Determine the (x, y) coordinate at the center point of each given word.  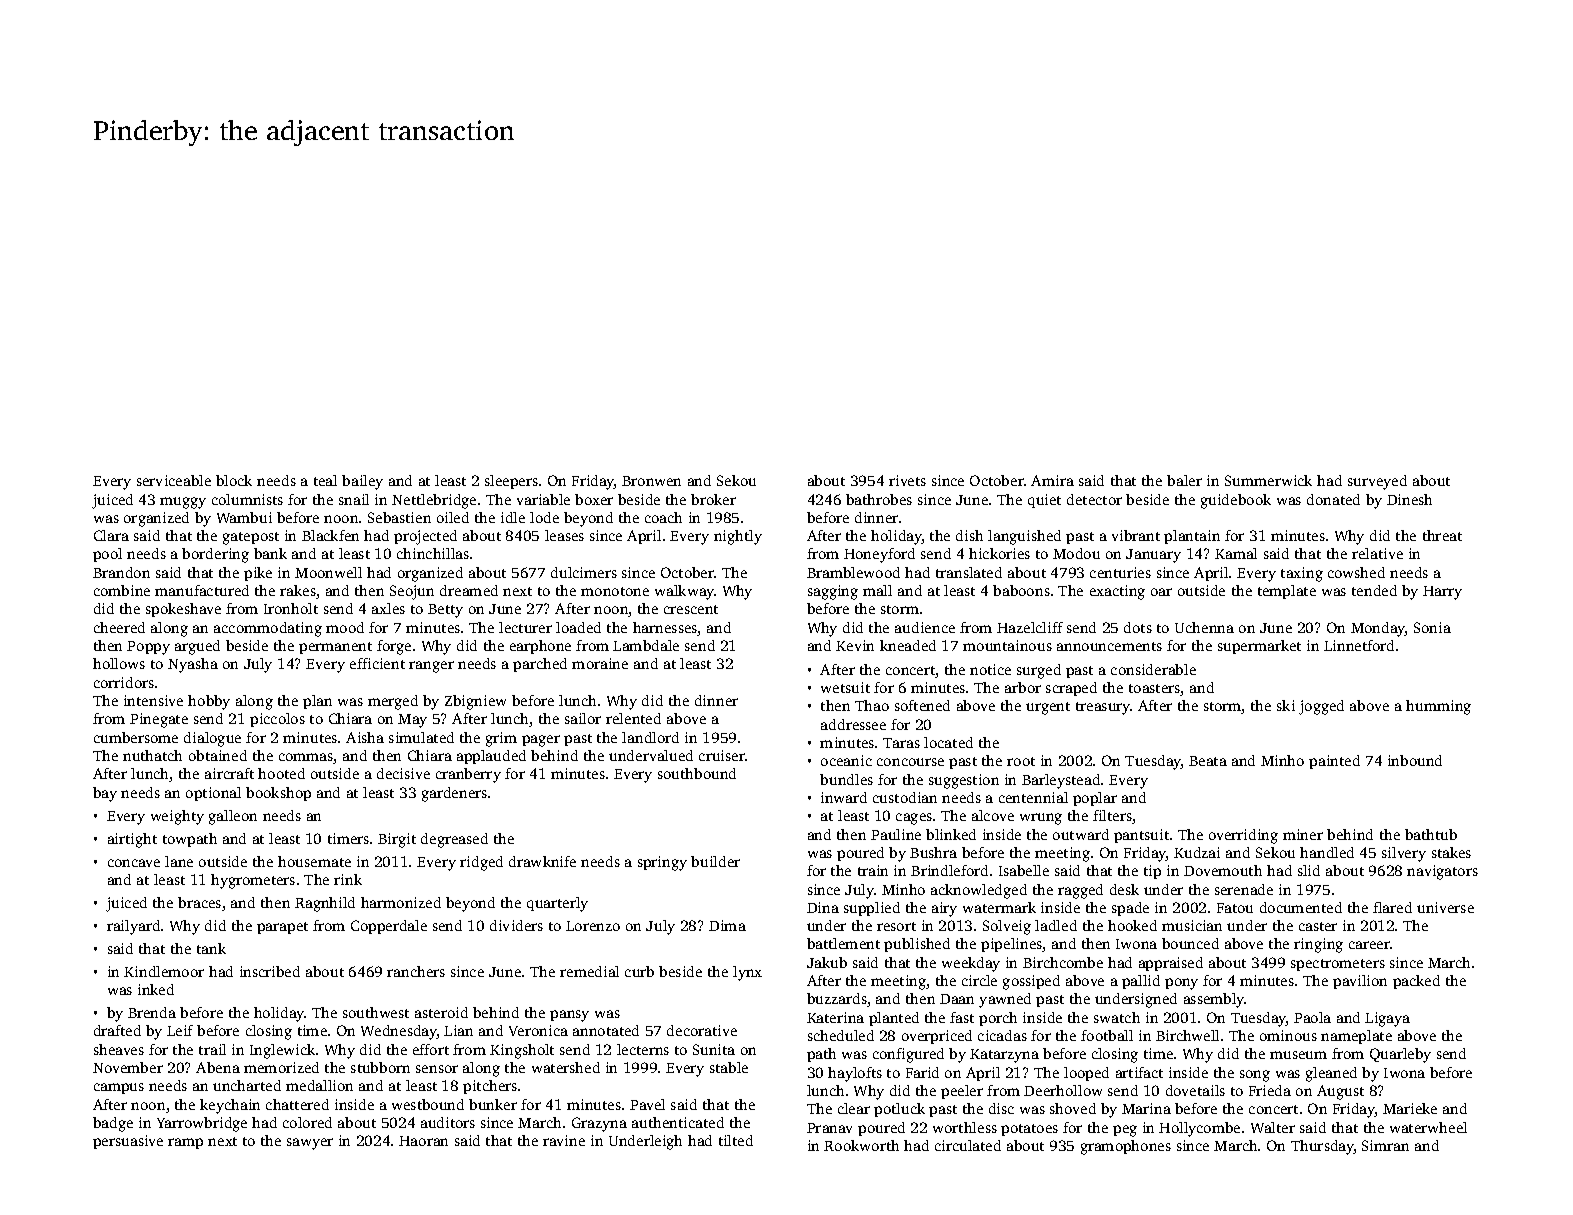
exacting (1117, 592)
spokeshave (183, 610)
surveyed (1377, 482)
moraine (600, 663)
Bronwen (651, 481)
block (234, 480)
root (1021, 761)
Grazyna (599, 1124)
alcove (993, 815)
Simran (1385, 1145)
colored (307, 1122)
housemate (314, 861)
